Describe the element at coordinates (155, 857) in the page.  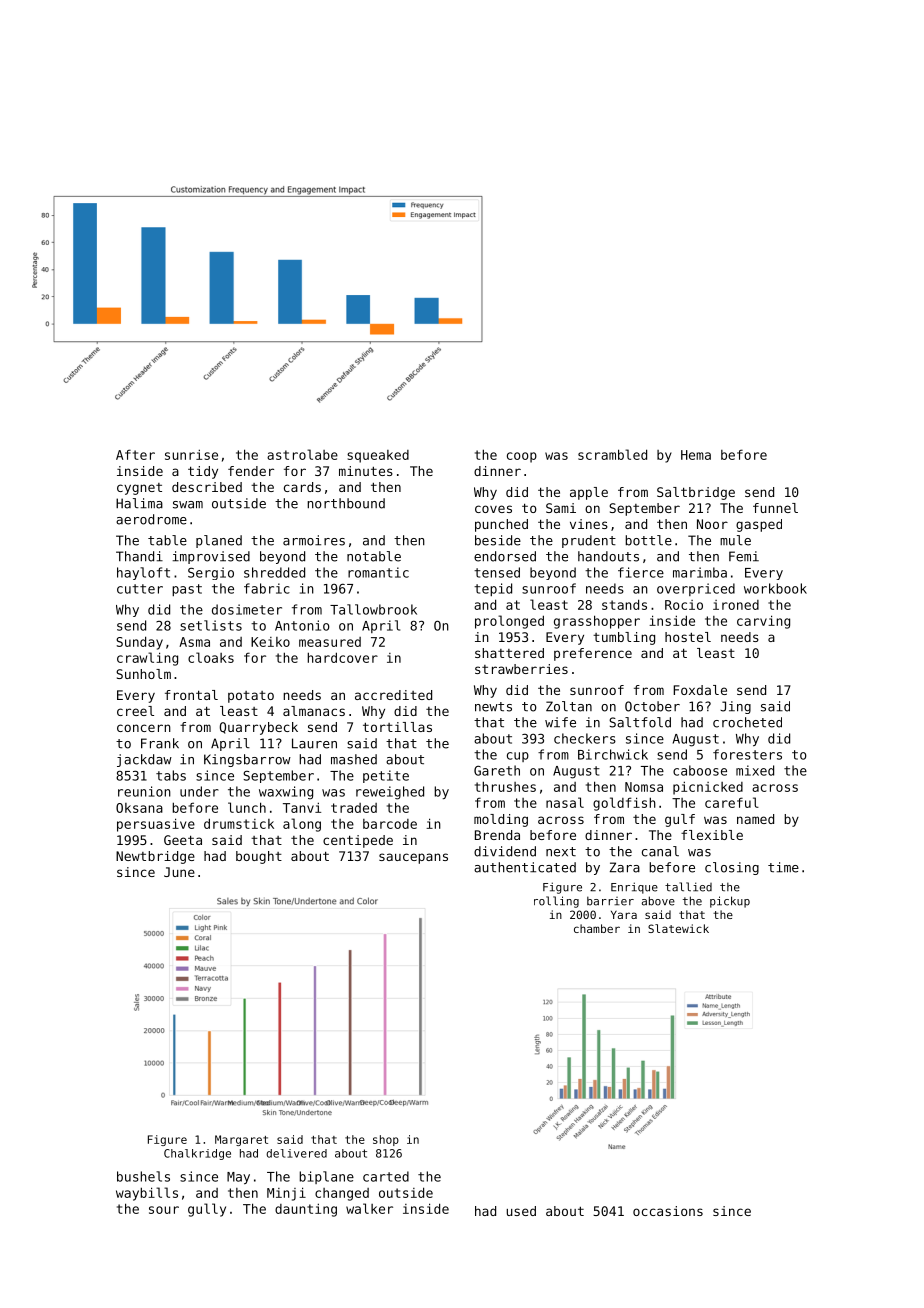
I see `Newtbridge` at that location.
